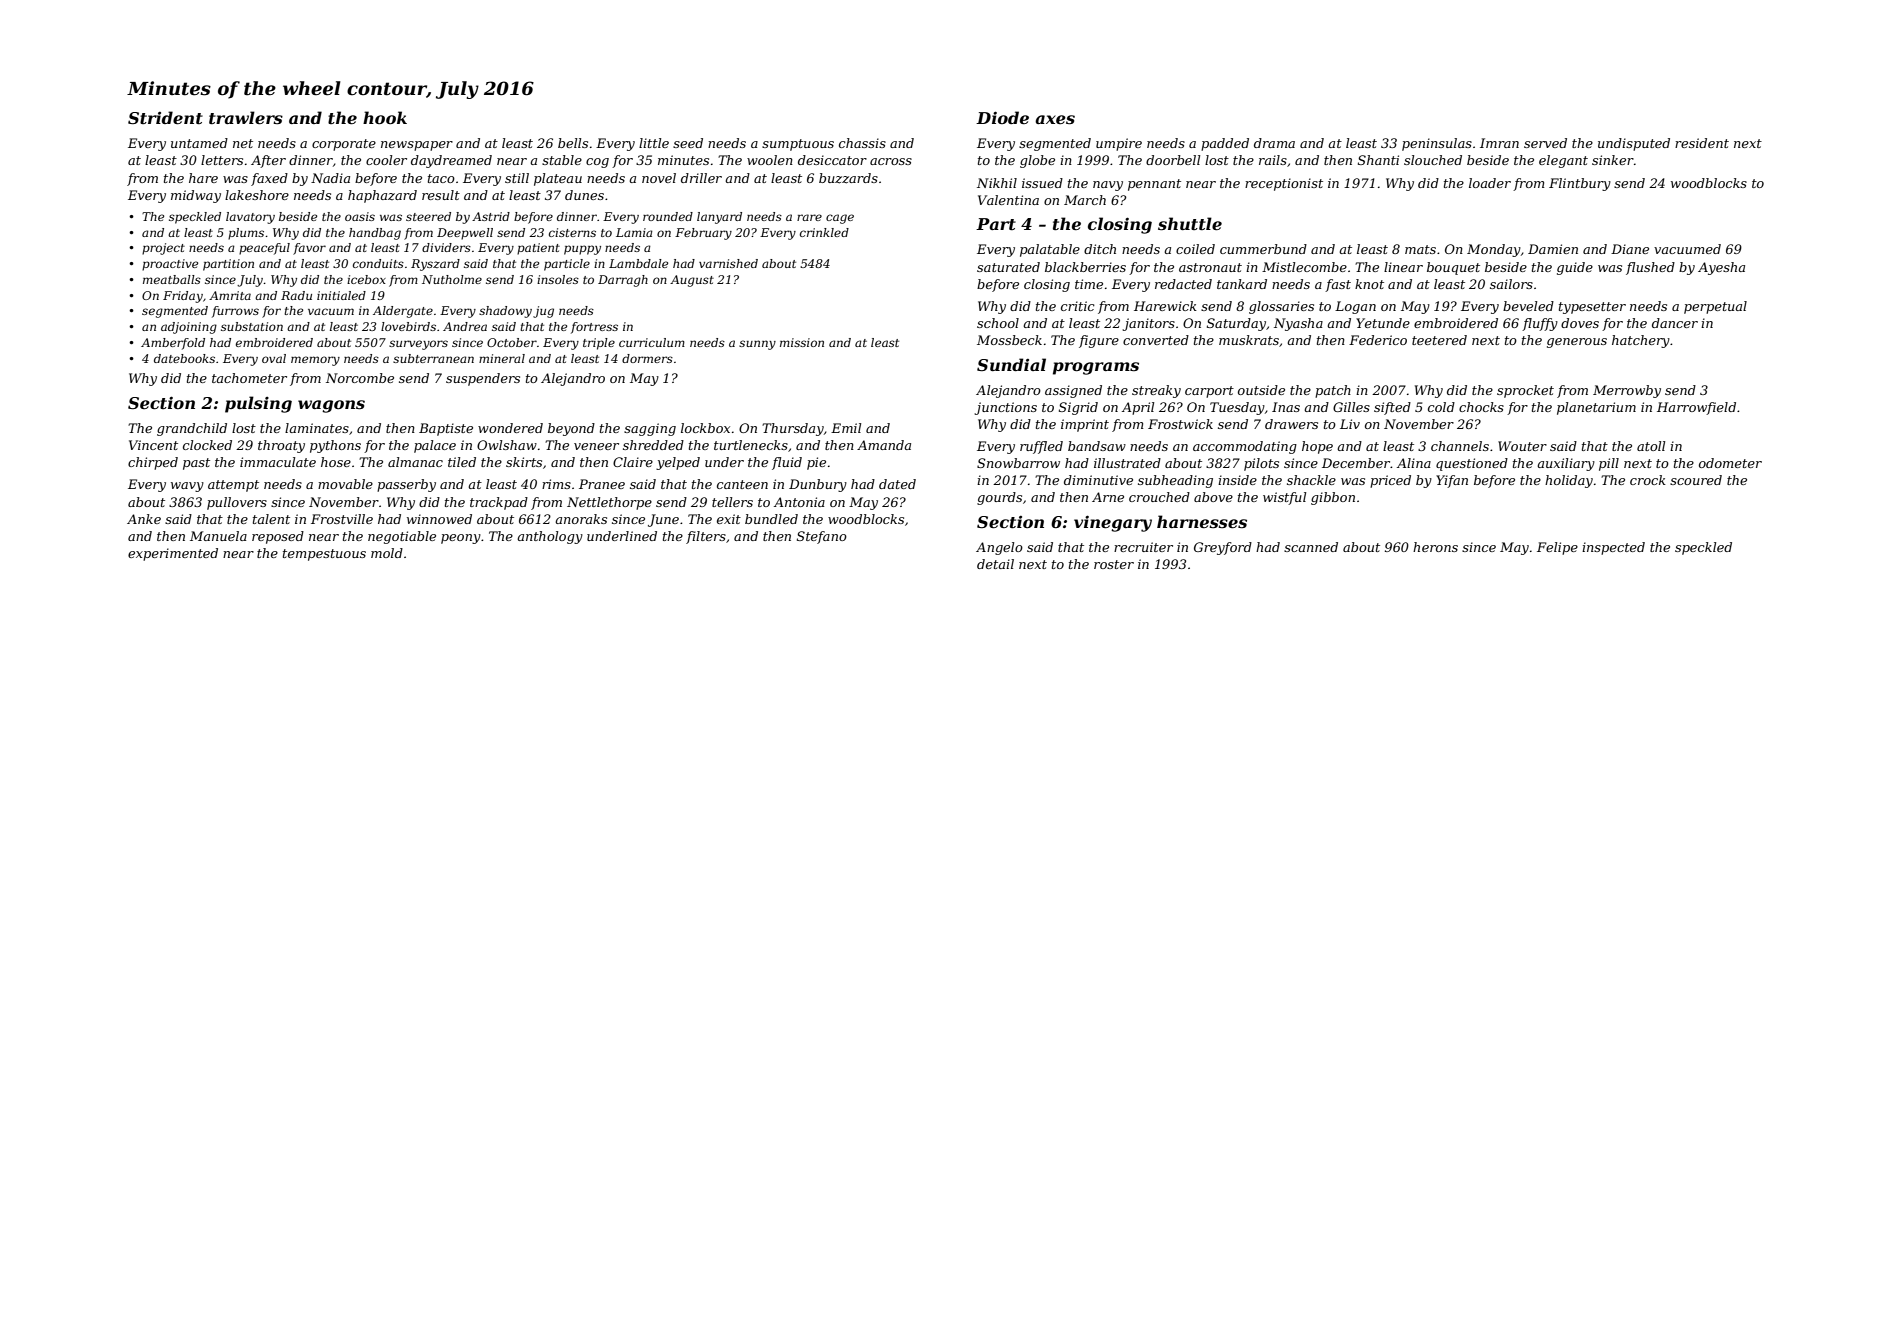  What do you see at coordinates (999, 548) in the page?
I see `Angelo` at bounding box center [999, 548].
